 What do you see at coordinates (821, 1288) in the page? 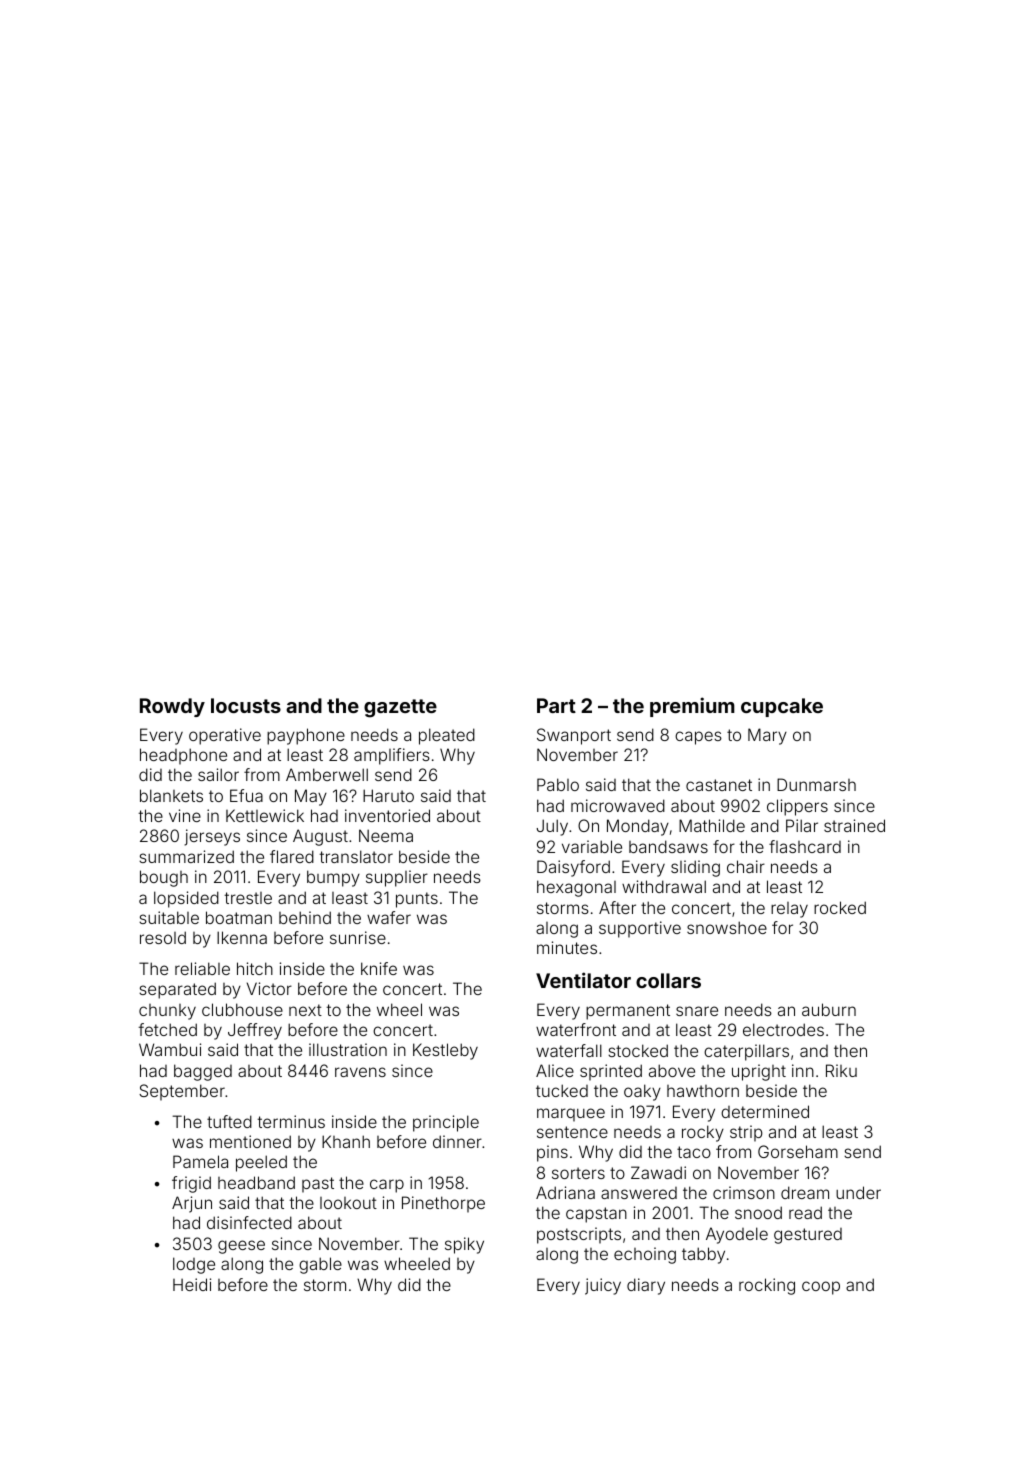
I see `coop` at bounding box center [821, 1288].
